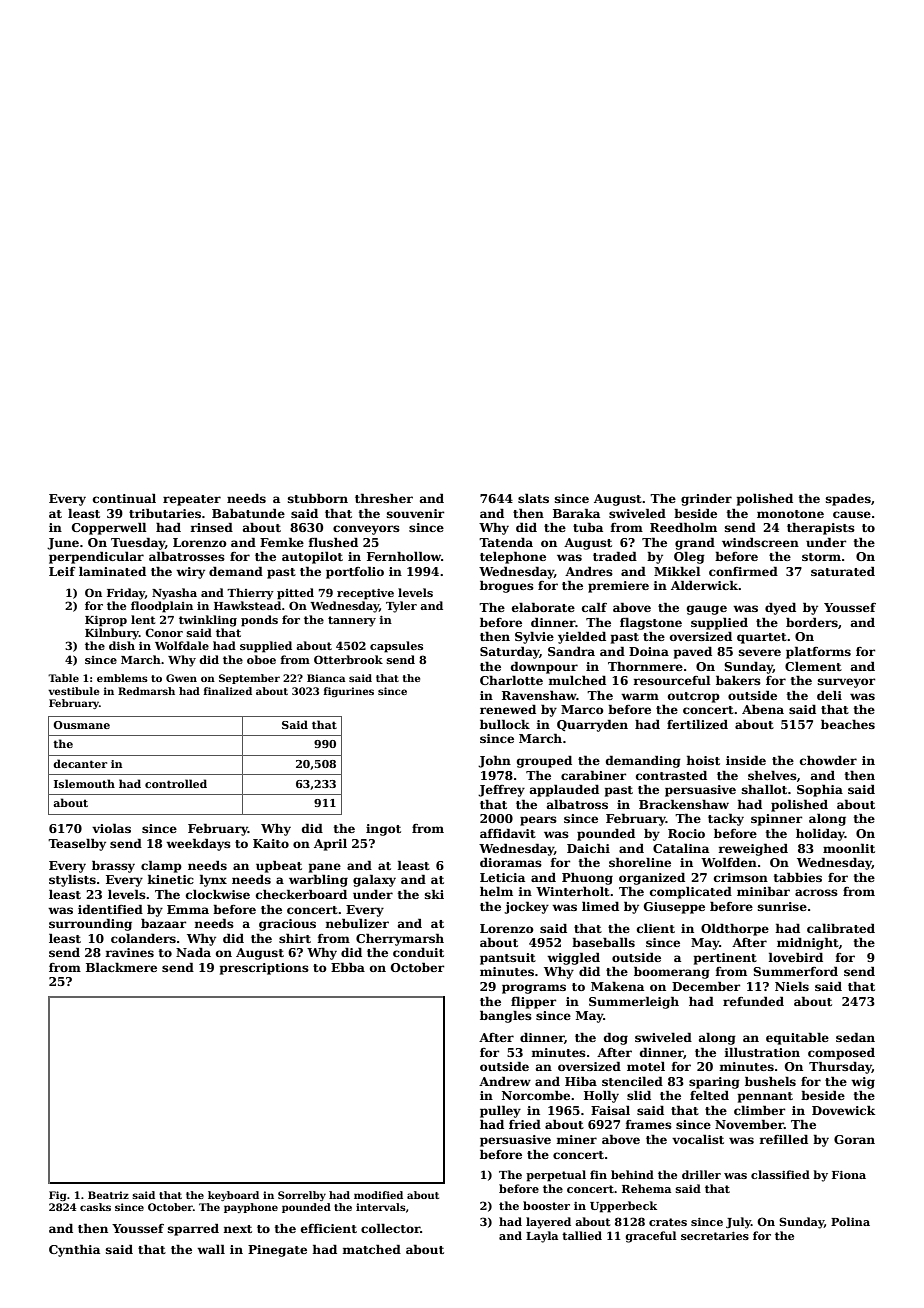 The height and width of the page is (1308, 924). What do you see at coordinates (684, 804) in the page?
I see `Brackenshaw` at bounding box center [684, 804].
